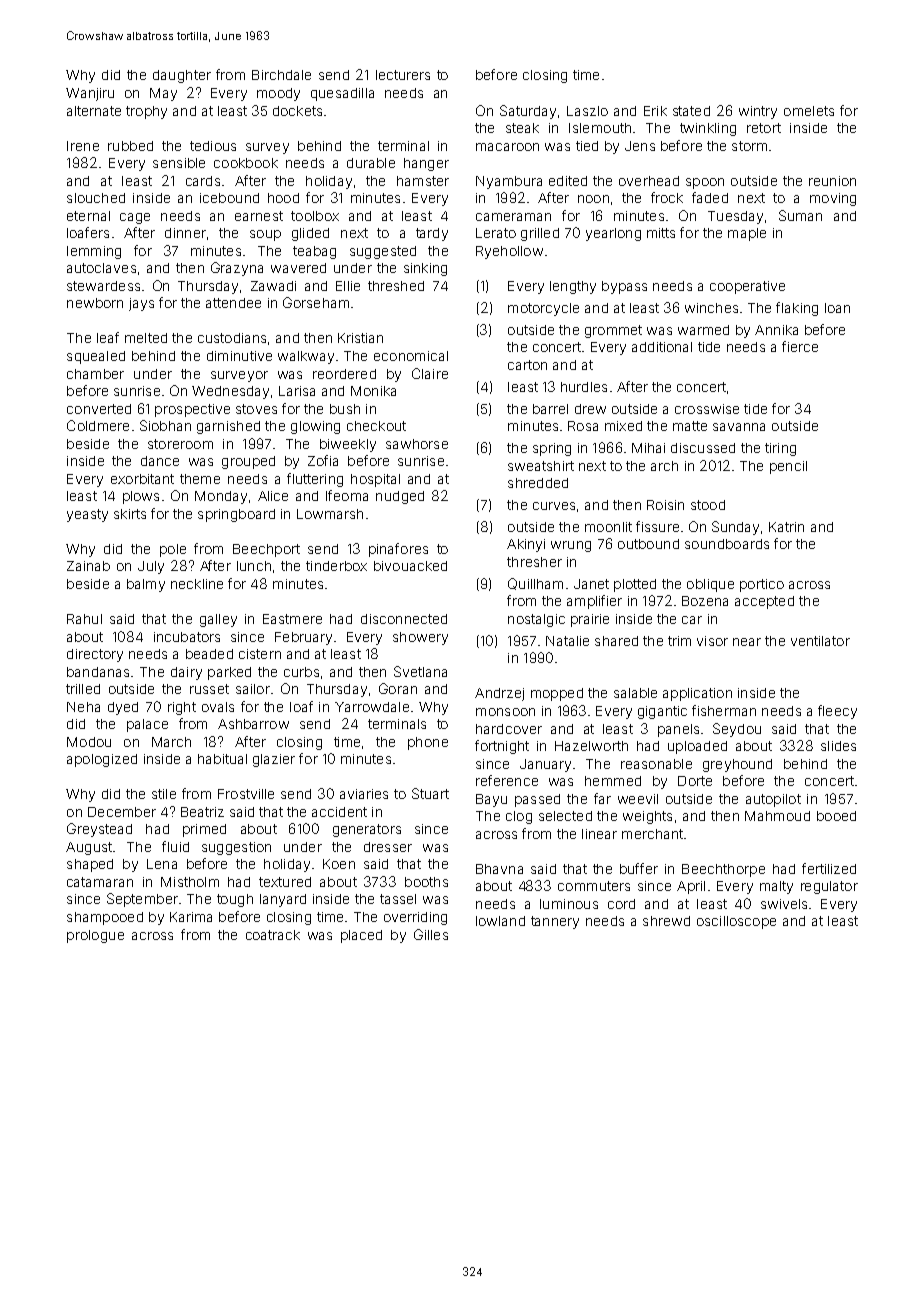 Image resolution: width=924 pixels, height=1308 pixels. I want to click on prologue, so click(95, 936).
